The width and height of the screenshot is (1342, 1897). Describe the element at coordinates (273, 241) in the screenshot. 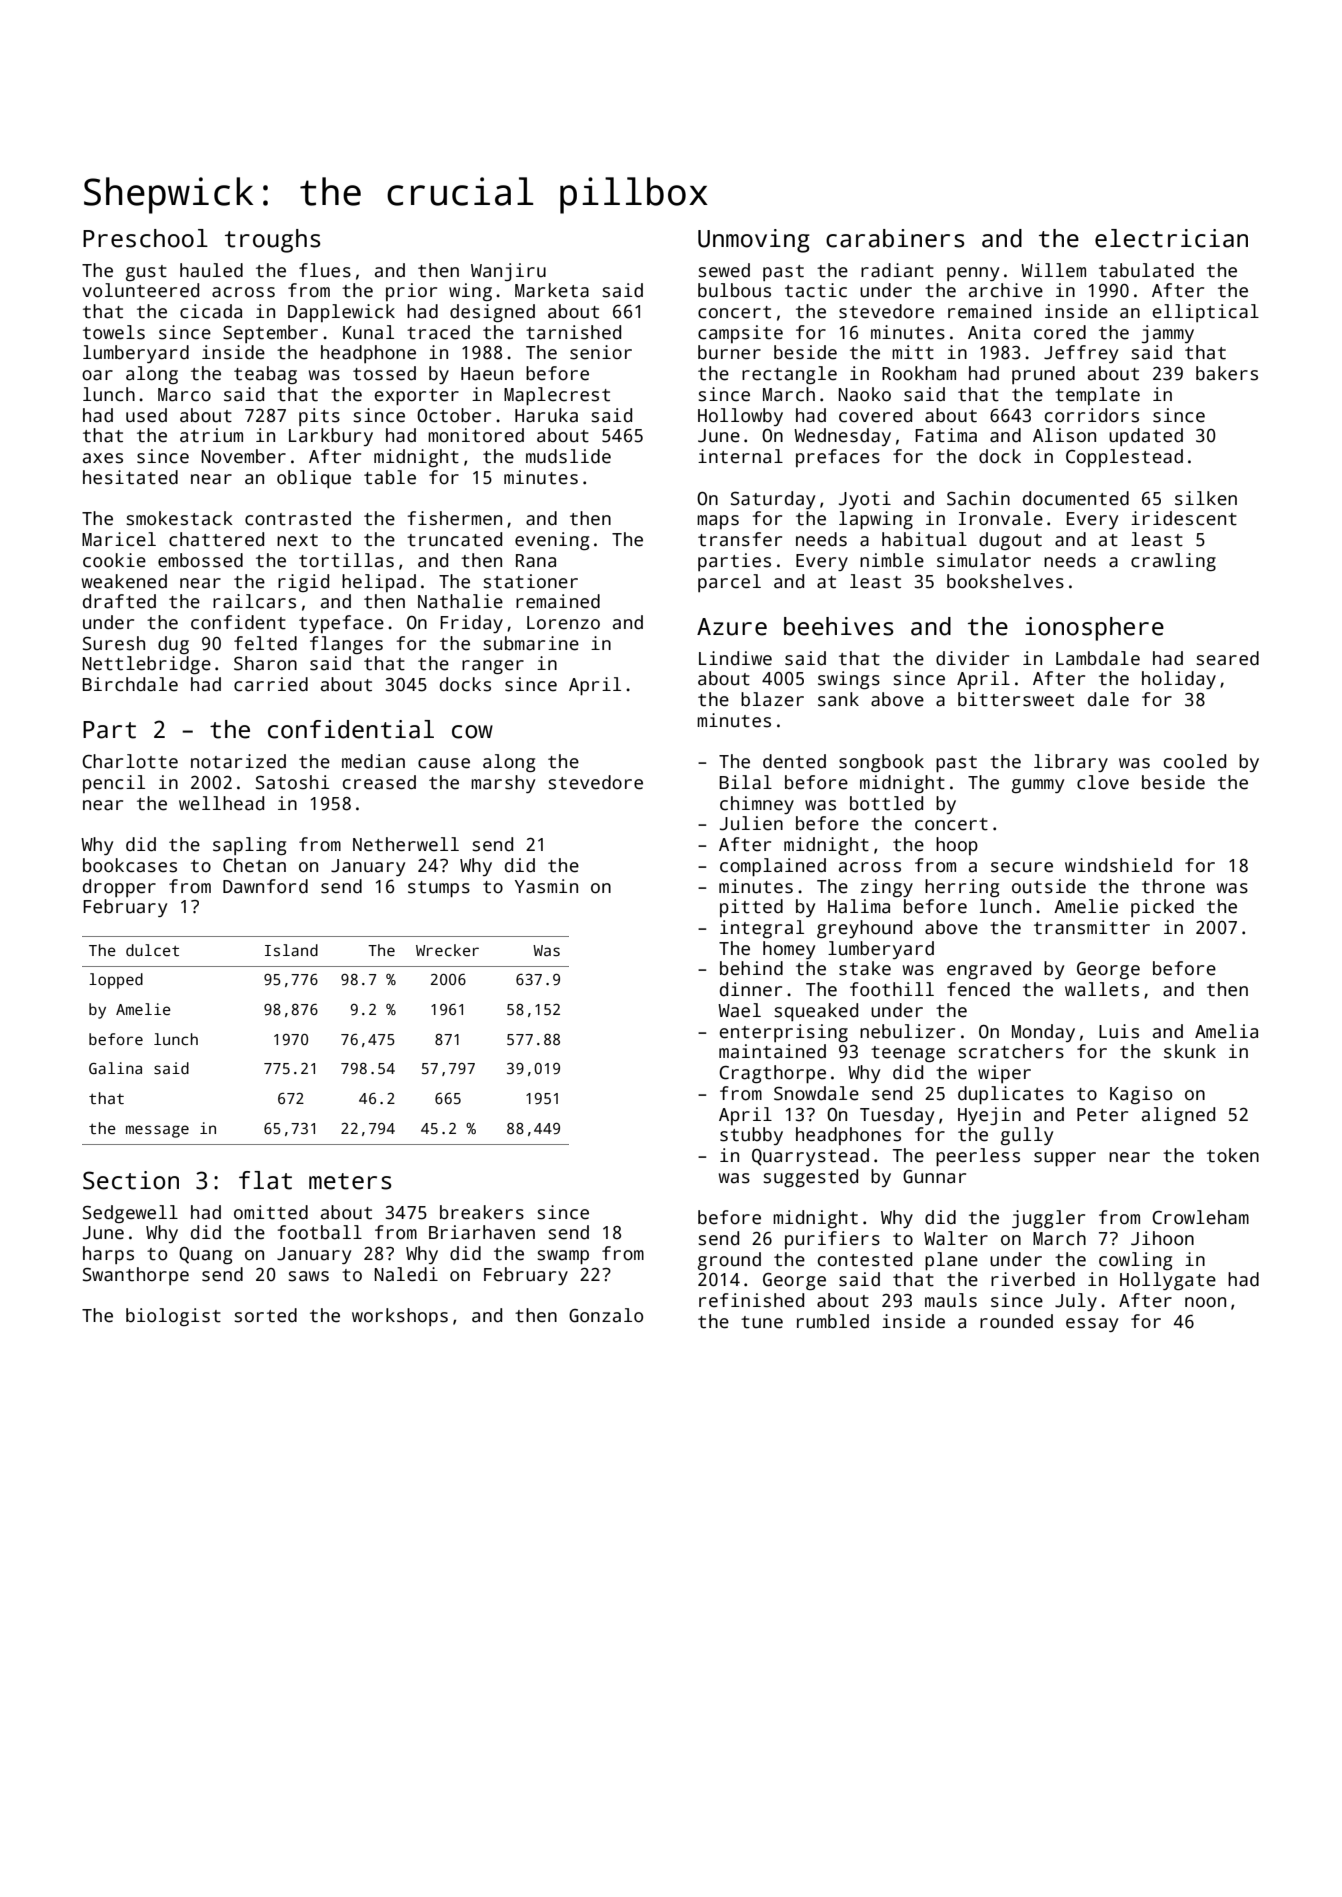

I see `troughs` at that location.
